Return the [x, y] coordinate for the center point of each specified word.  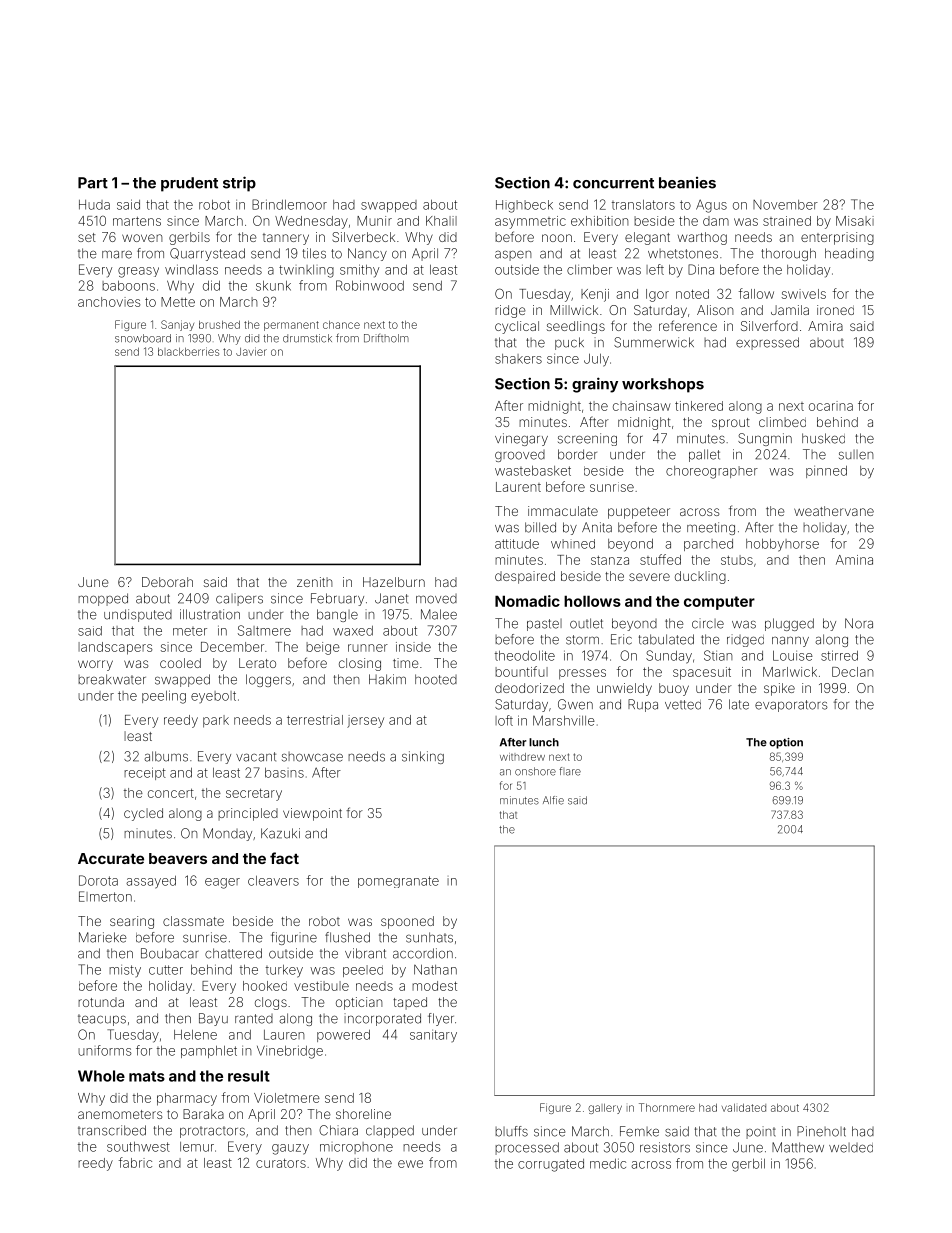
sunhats [429, 937]
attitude [517, 544]
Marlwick [790, 672]
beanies [687, 183]
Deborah [167, 582]
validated [744, 1108]
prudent [189, 184]
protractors [212, 1132]
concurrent [613, 183]
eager [222, 883]
